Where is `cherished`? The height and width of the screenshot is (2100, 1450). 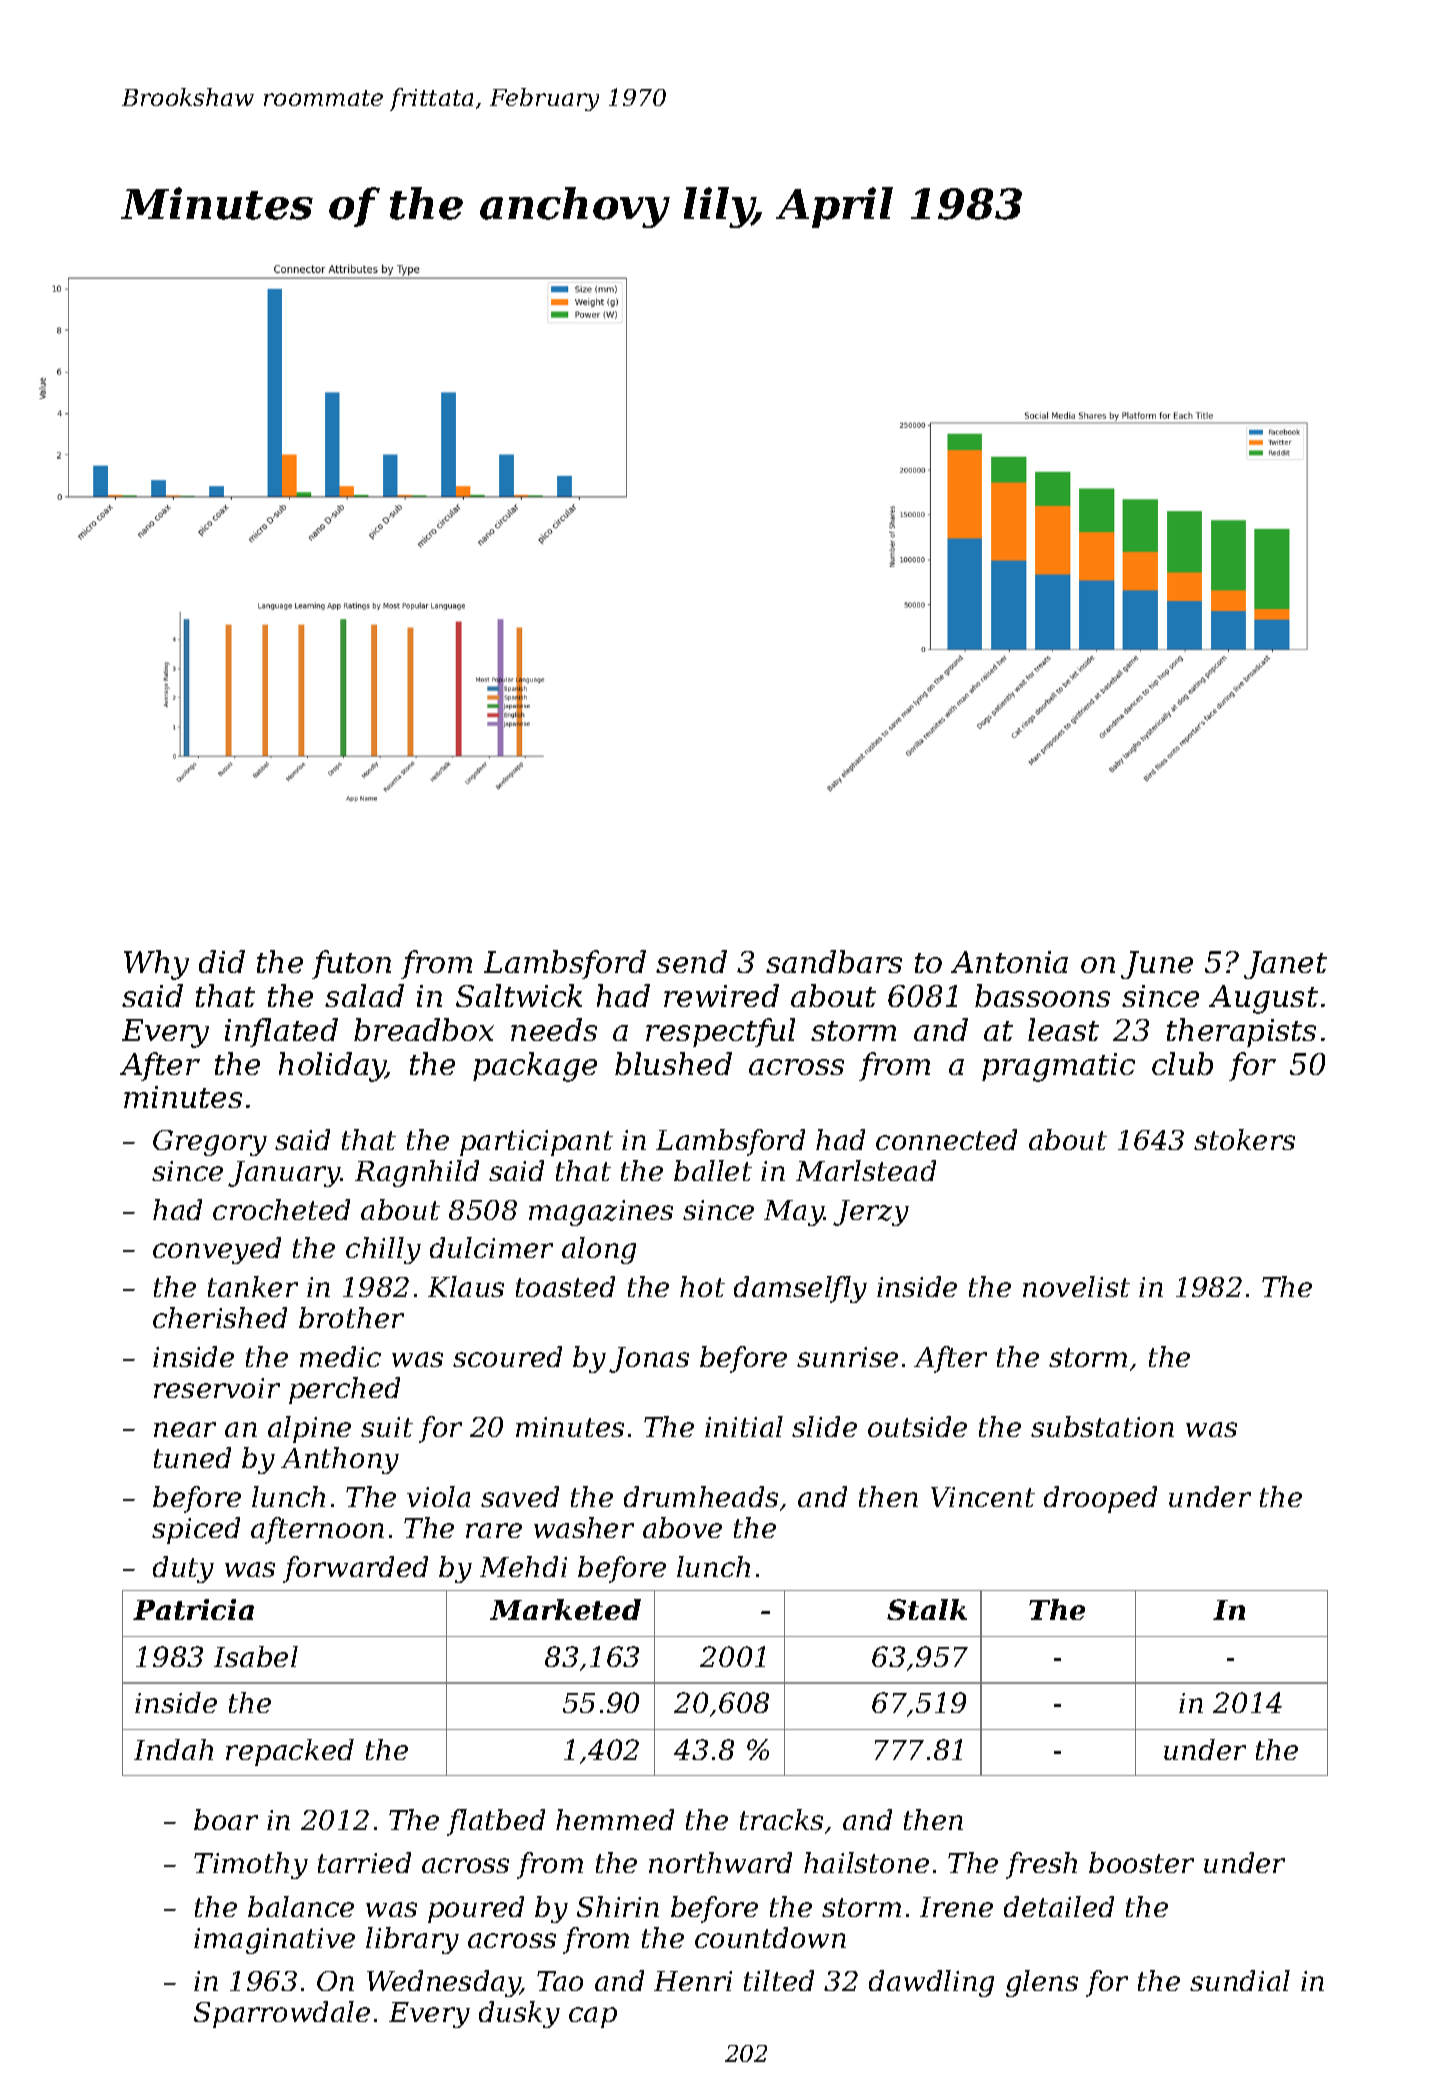 cherished is located at coordinates (220, 1317).
